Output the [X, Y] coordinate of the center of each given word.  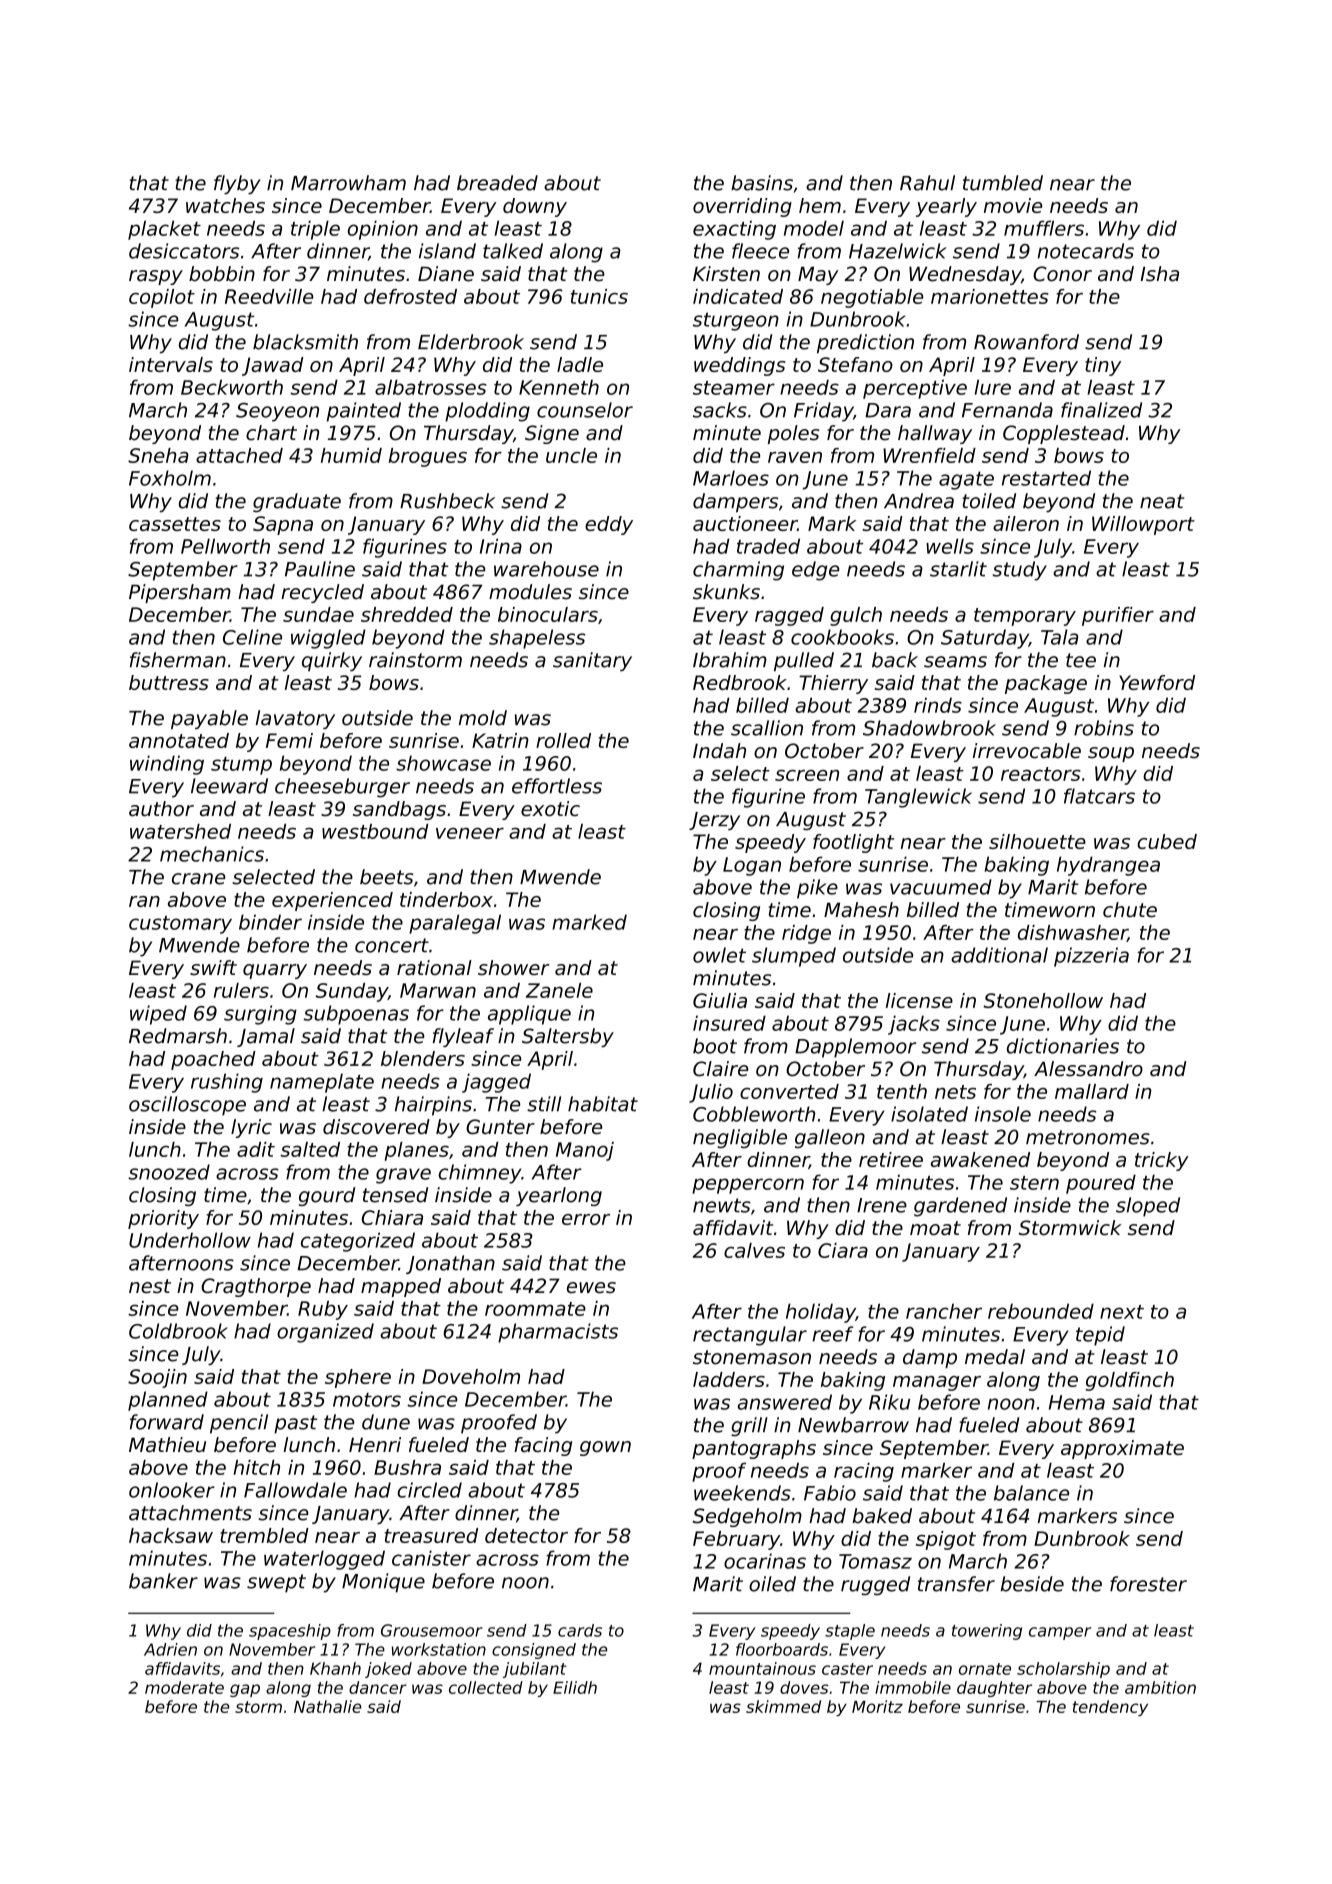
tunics [599, 296]
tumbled [1003, 183]
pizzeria [1091, 957]
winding [167, 765]
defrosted [410, 296]
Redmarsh [178, 1036]
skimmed [783, 1706]
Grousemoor [432, 1630]
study [1019, 571]
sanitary [592, 661]
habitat [603, 1104]
